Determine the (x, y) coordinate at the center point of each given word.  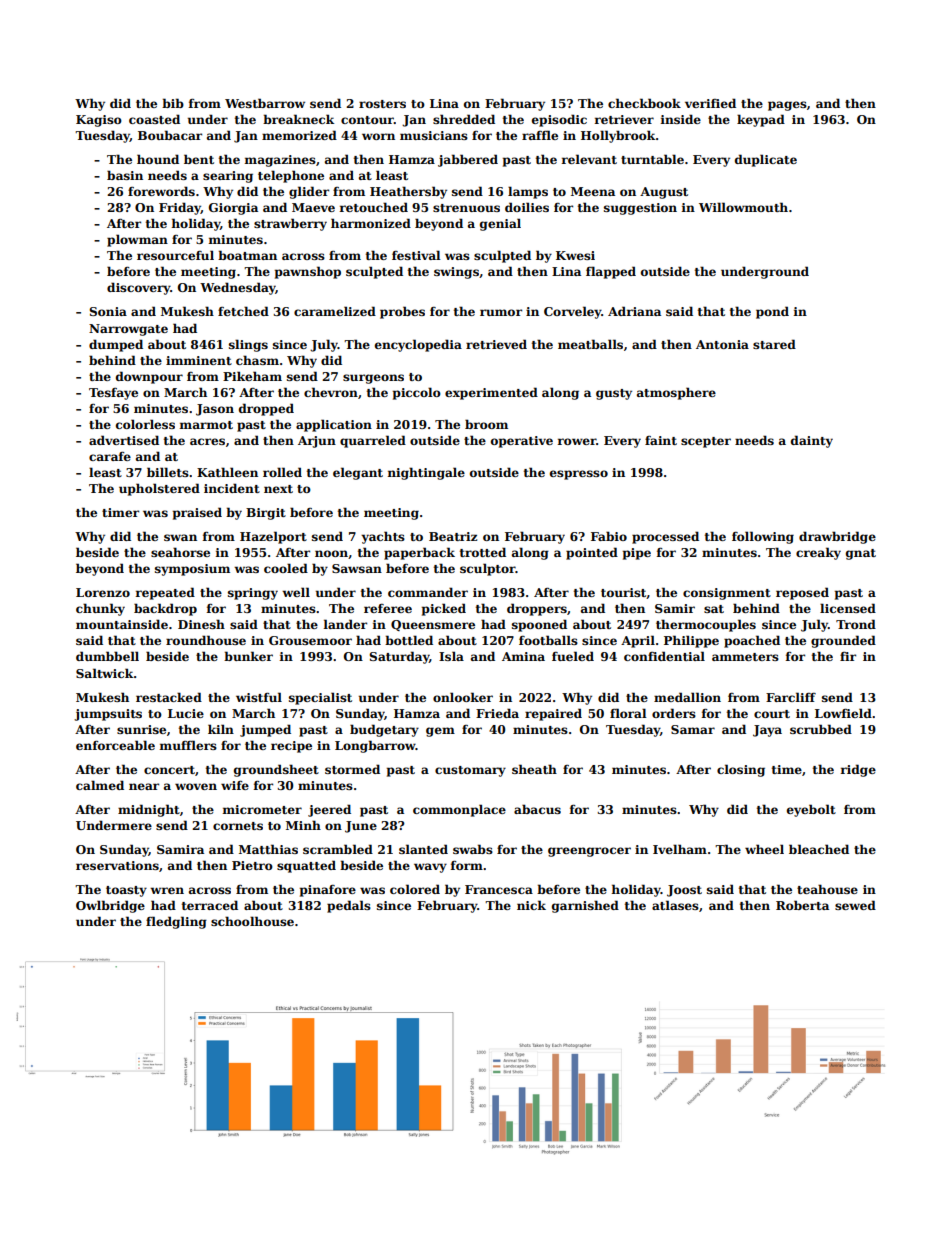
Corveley (573, 312)
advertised (124, 440)
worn (378, 136)
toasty (126, 891)
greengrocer (589, 852)
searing (228, 177)
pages (787, 106)
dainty (812, 441)
